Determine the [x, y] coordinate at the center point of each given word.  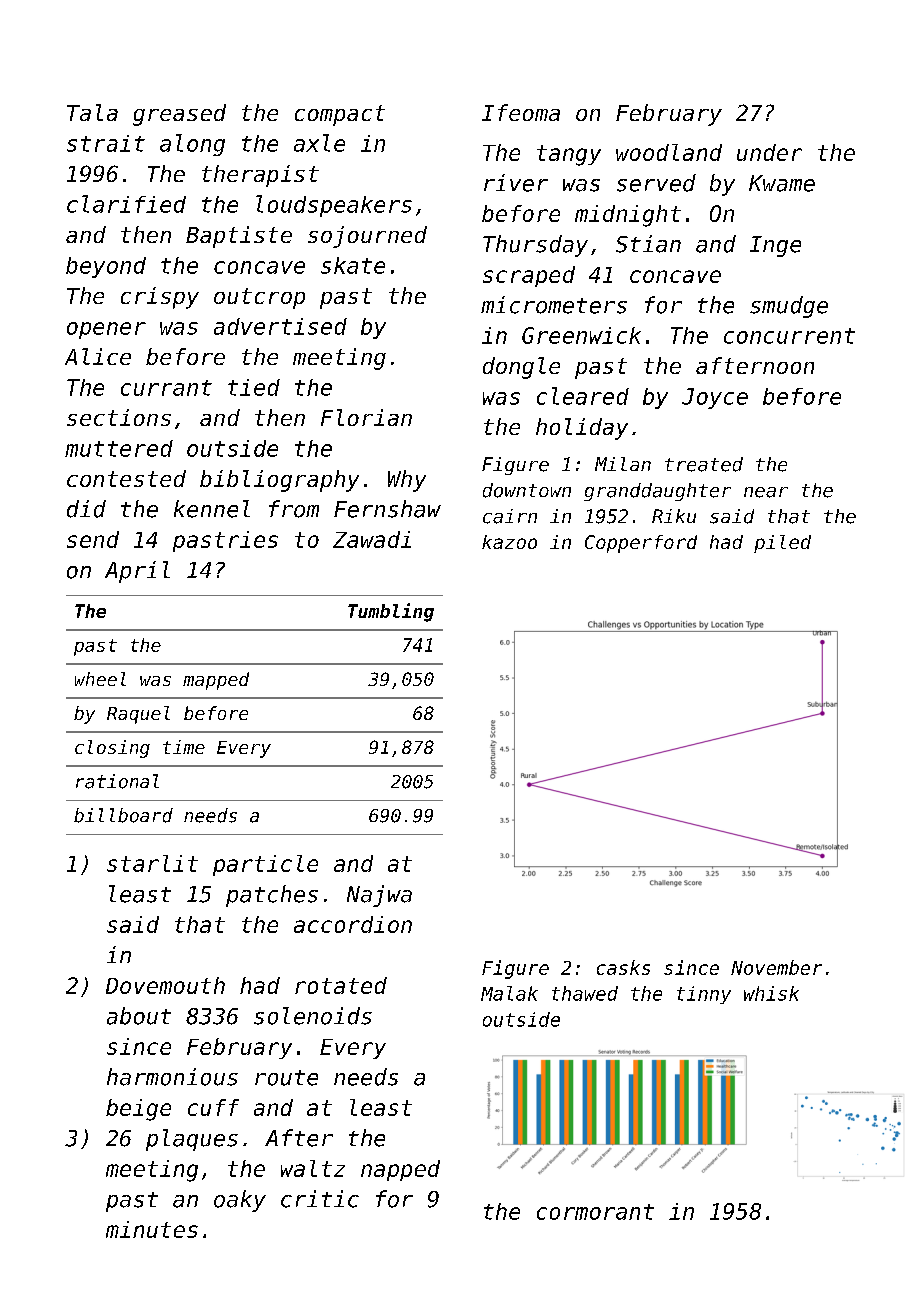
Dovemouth [165, 985]
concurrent [789, 336]
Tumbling [391, 612]
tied [254, 387]
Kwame [782, 183]
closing [112, 749]
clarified [126, 204]
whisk [771, 993]
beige [138, 1110]
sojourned [367, 237]
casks [623, 967]
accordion [353, 924]
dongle [521, 368]
